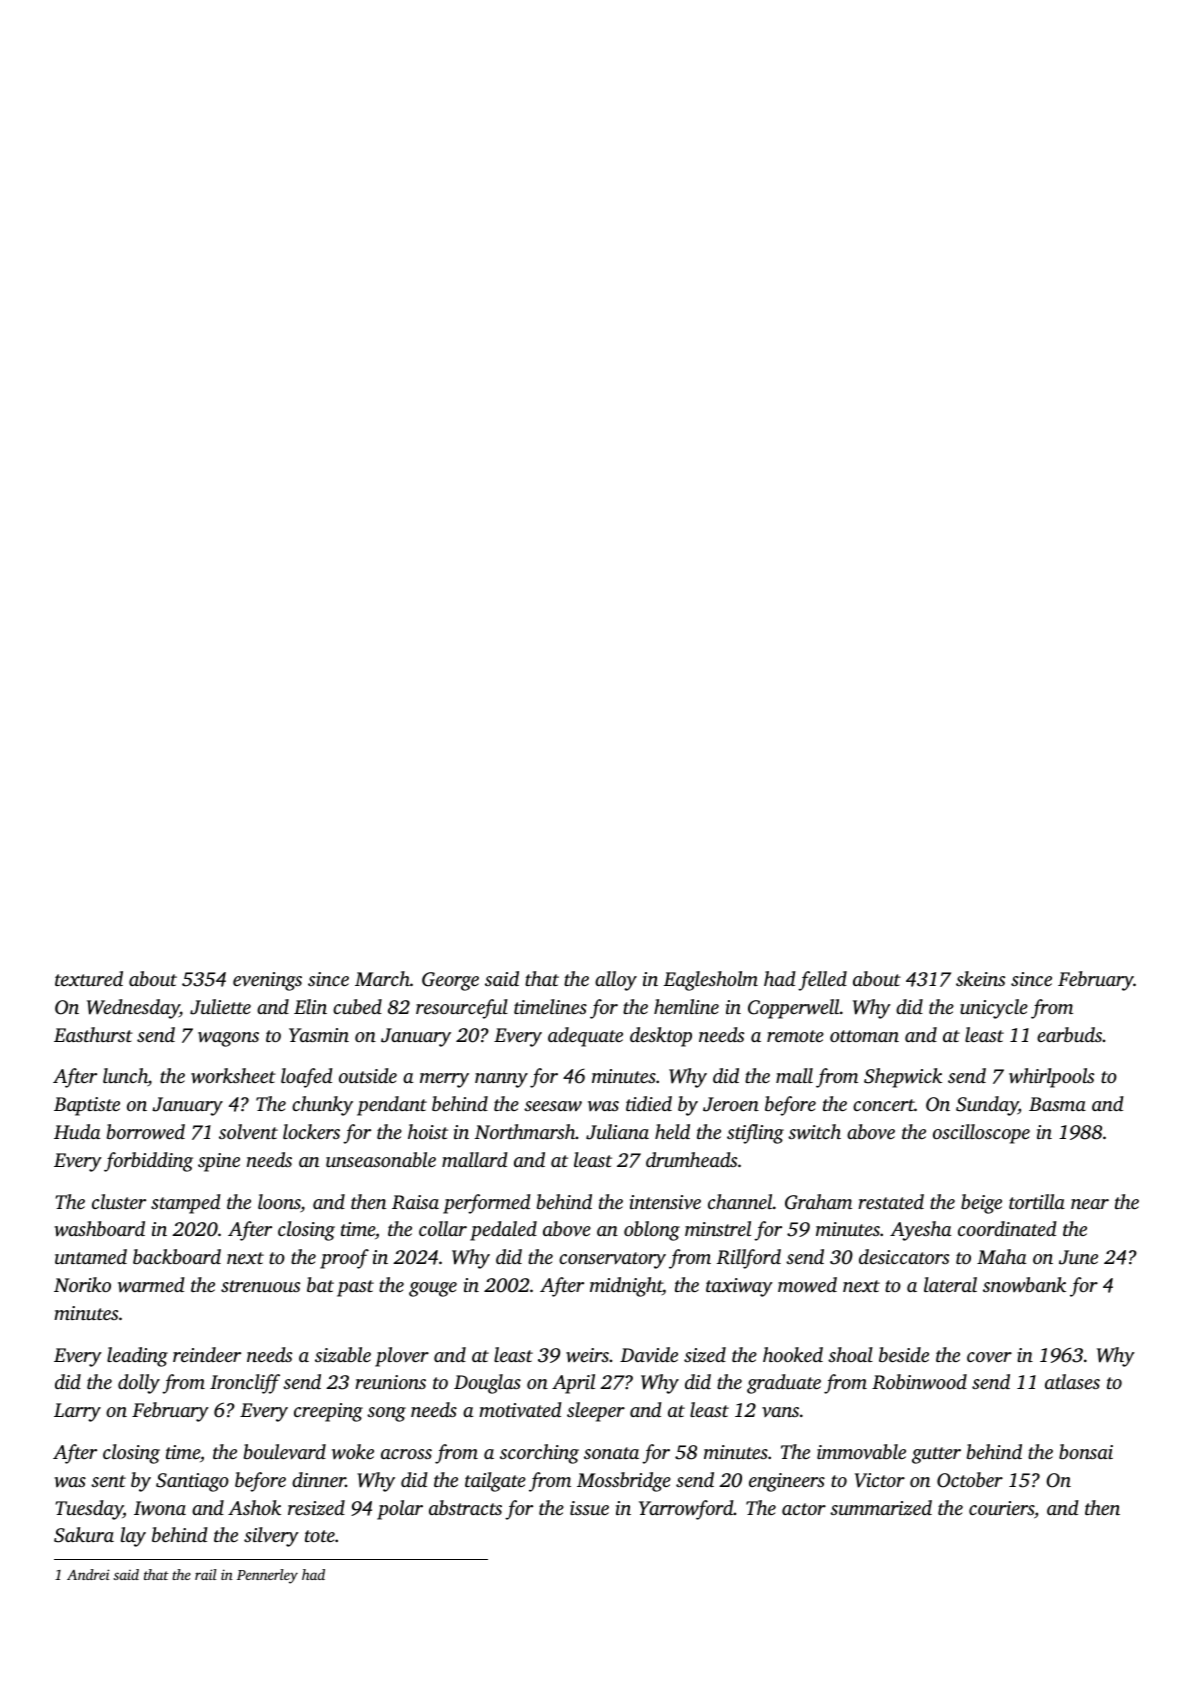 The image size is (1200, 1697). I want to click on polar, so click(400, 1510).
